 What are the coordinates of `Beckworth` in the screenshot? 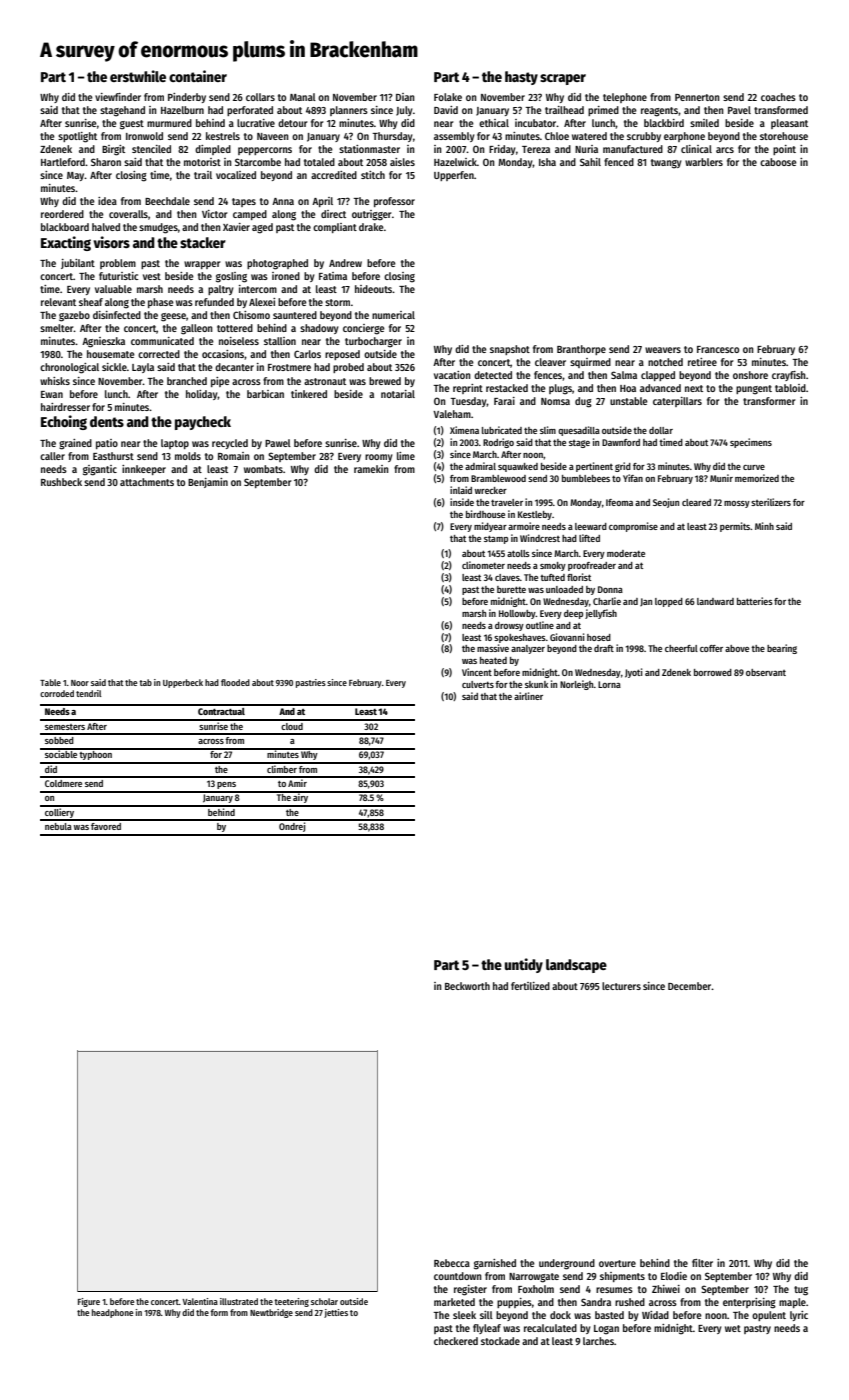 It's located at (467, 986).
